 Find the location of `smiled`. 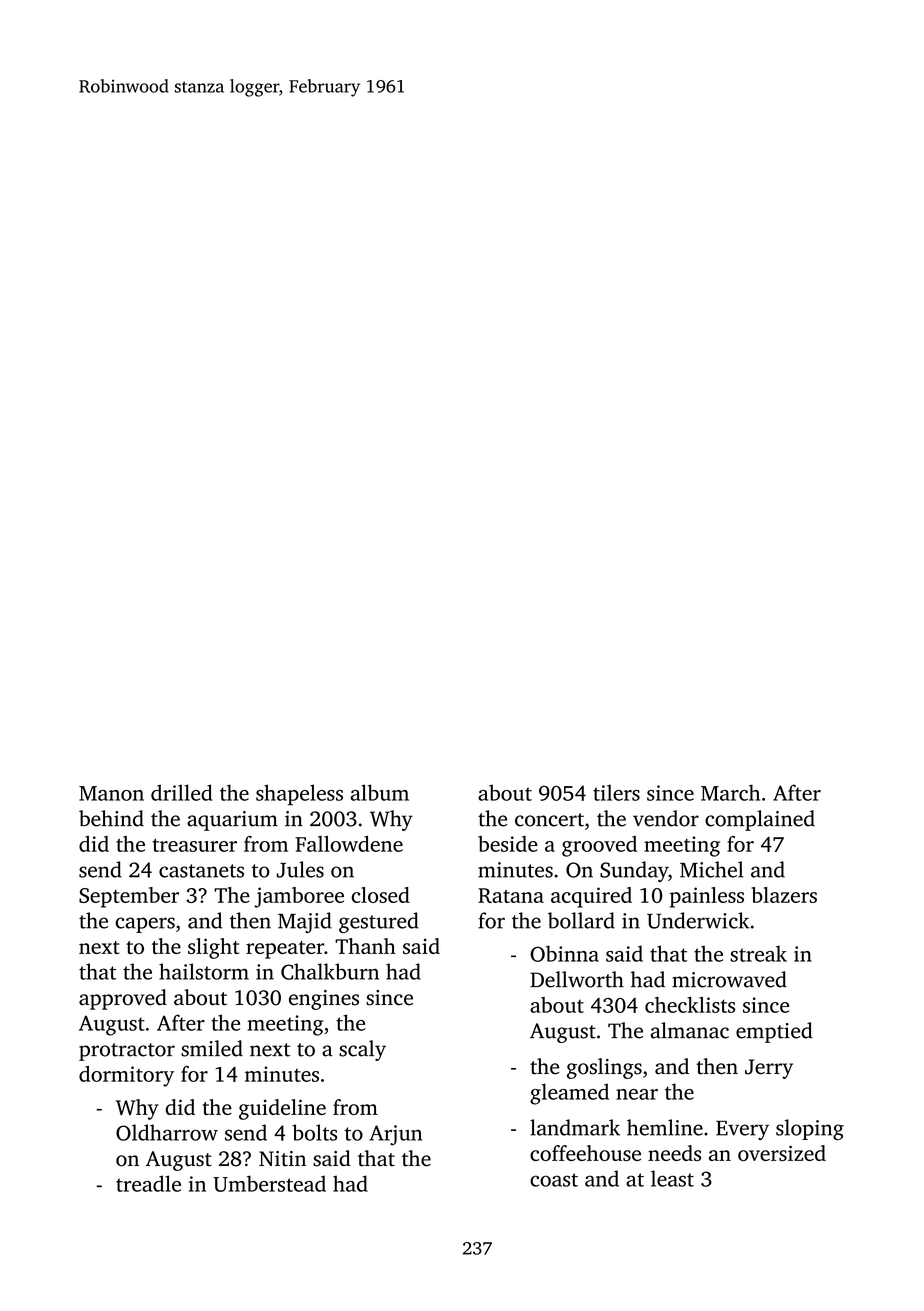

smiled is located at coordinates (212, 1048).
